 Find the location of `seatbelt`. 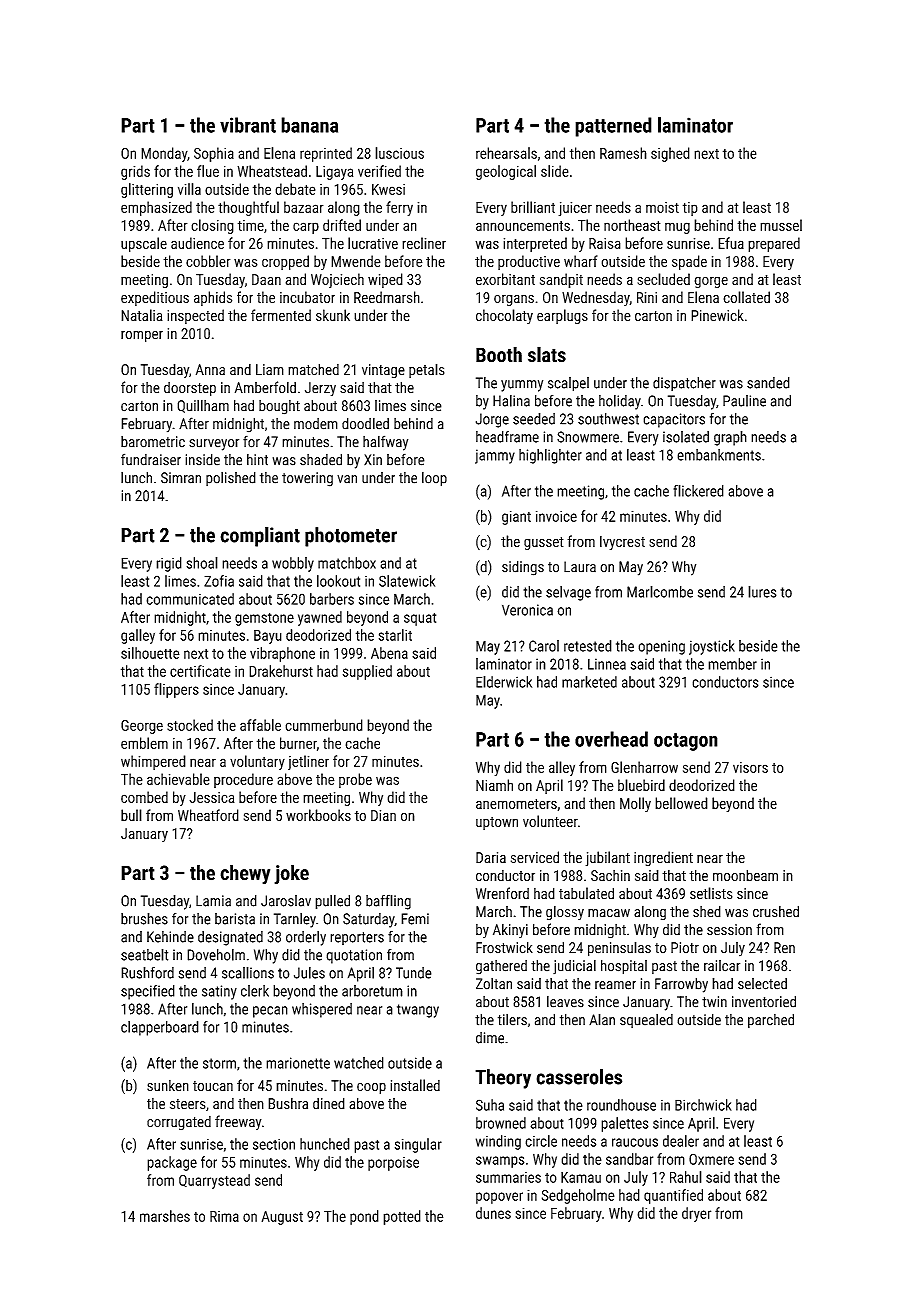

seatbelt is located at coordinates (144, 955).
